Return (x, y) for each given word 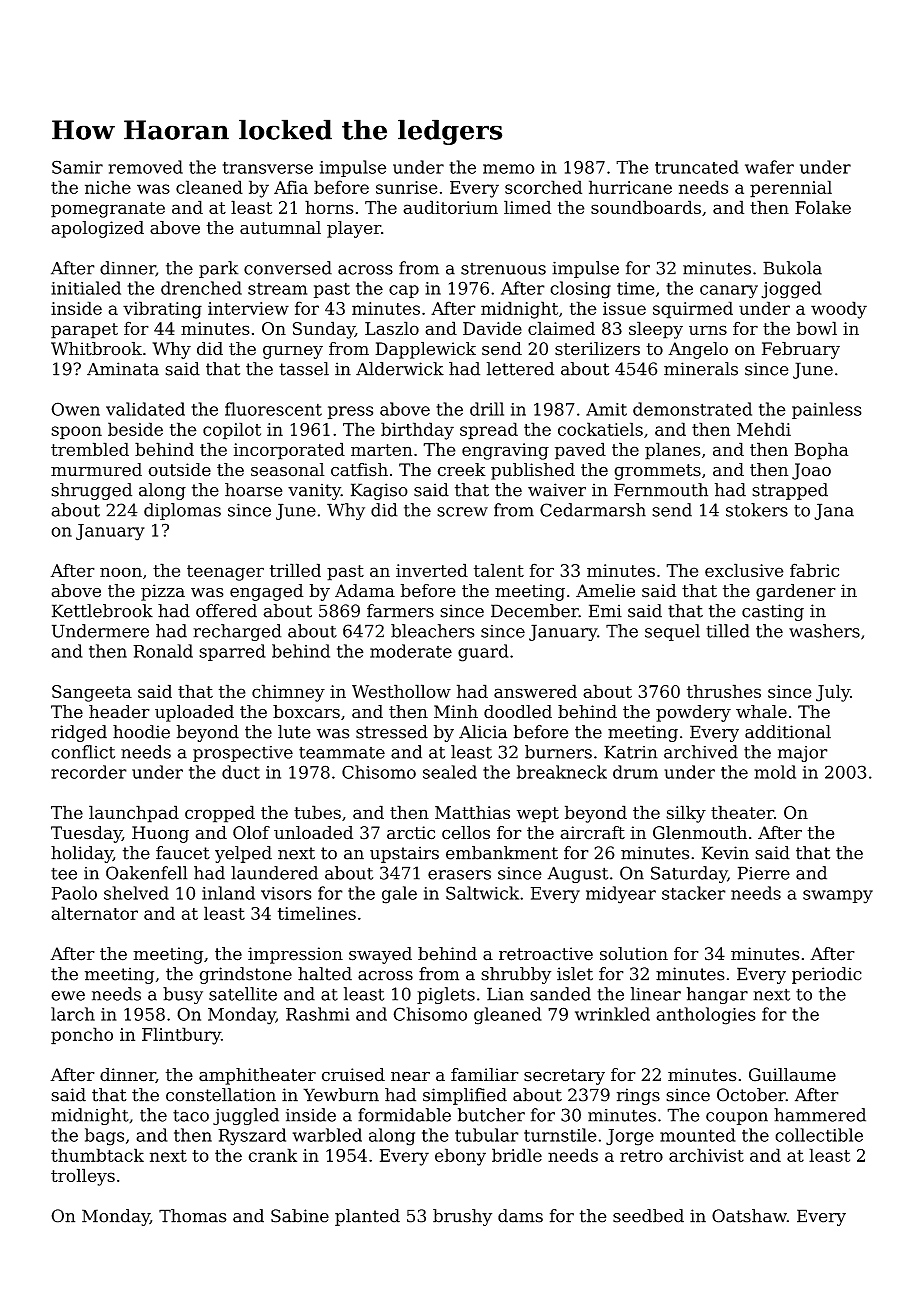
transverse (267, 167)
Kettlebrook (102, 611)
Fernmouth (661, 490)
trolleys (83, 1177)
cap (404, 291)
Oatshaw (749, 1216)
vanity (314, 491)
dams (520, 1216)
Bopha (821, 451)
